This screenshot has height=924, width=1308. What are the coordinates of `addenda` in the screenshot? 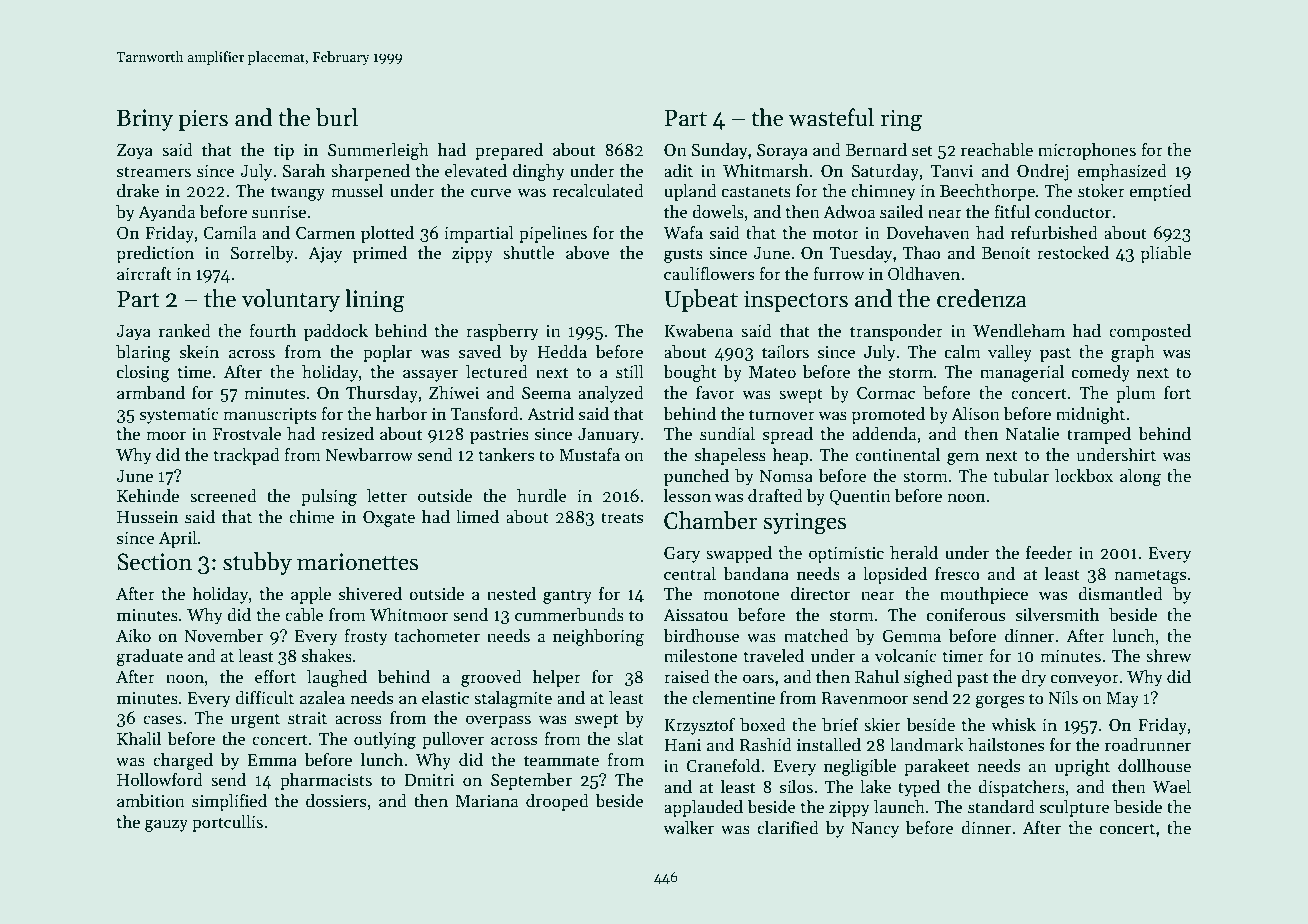 It's located at (884, 434).
